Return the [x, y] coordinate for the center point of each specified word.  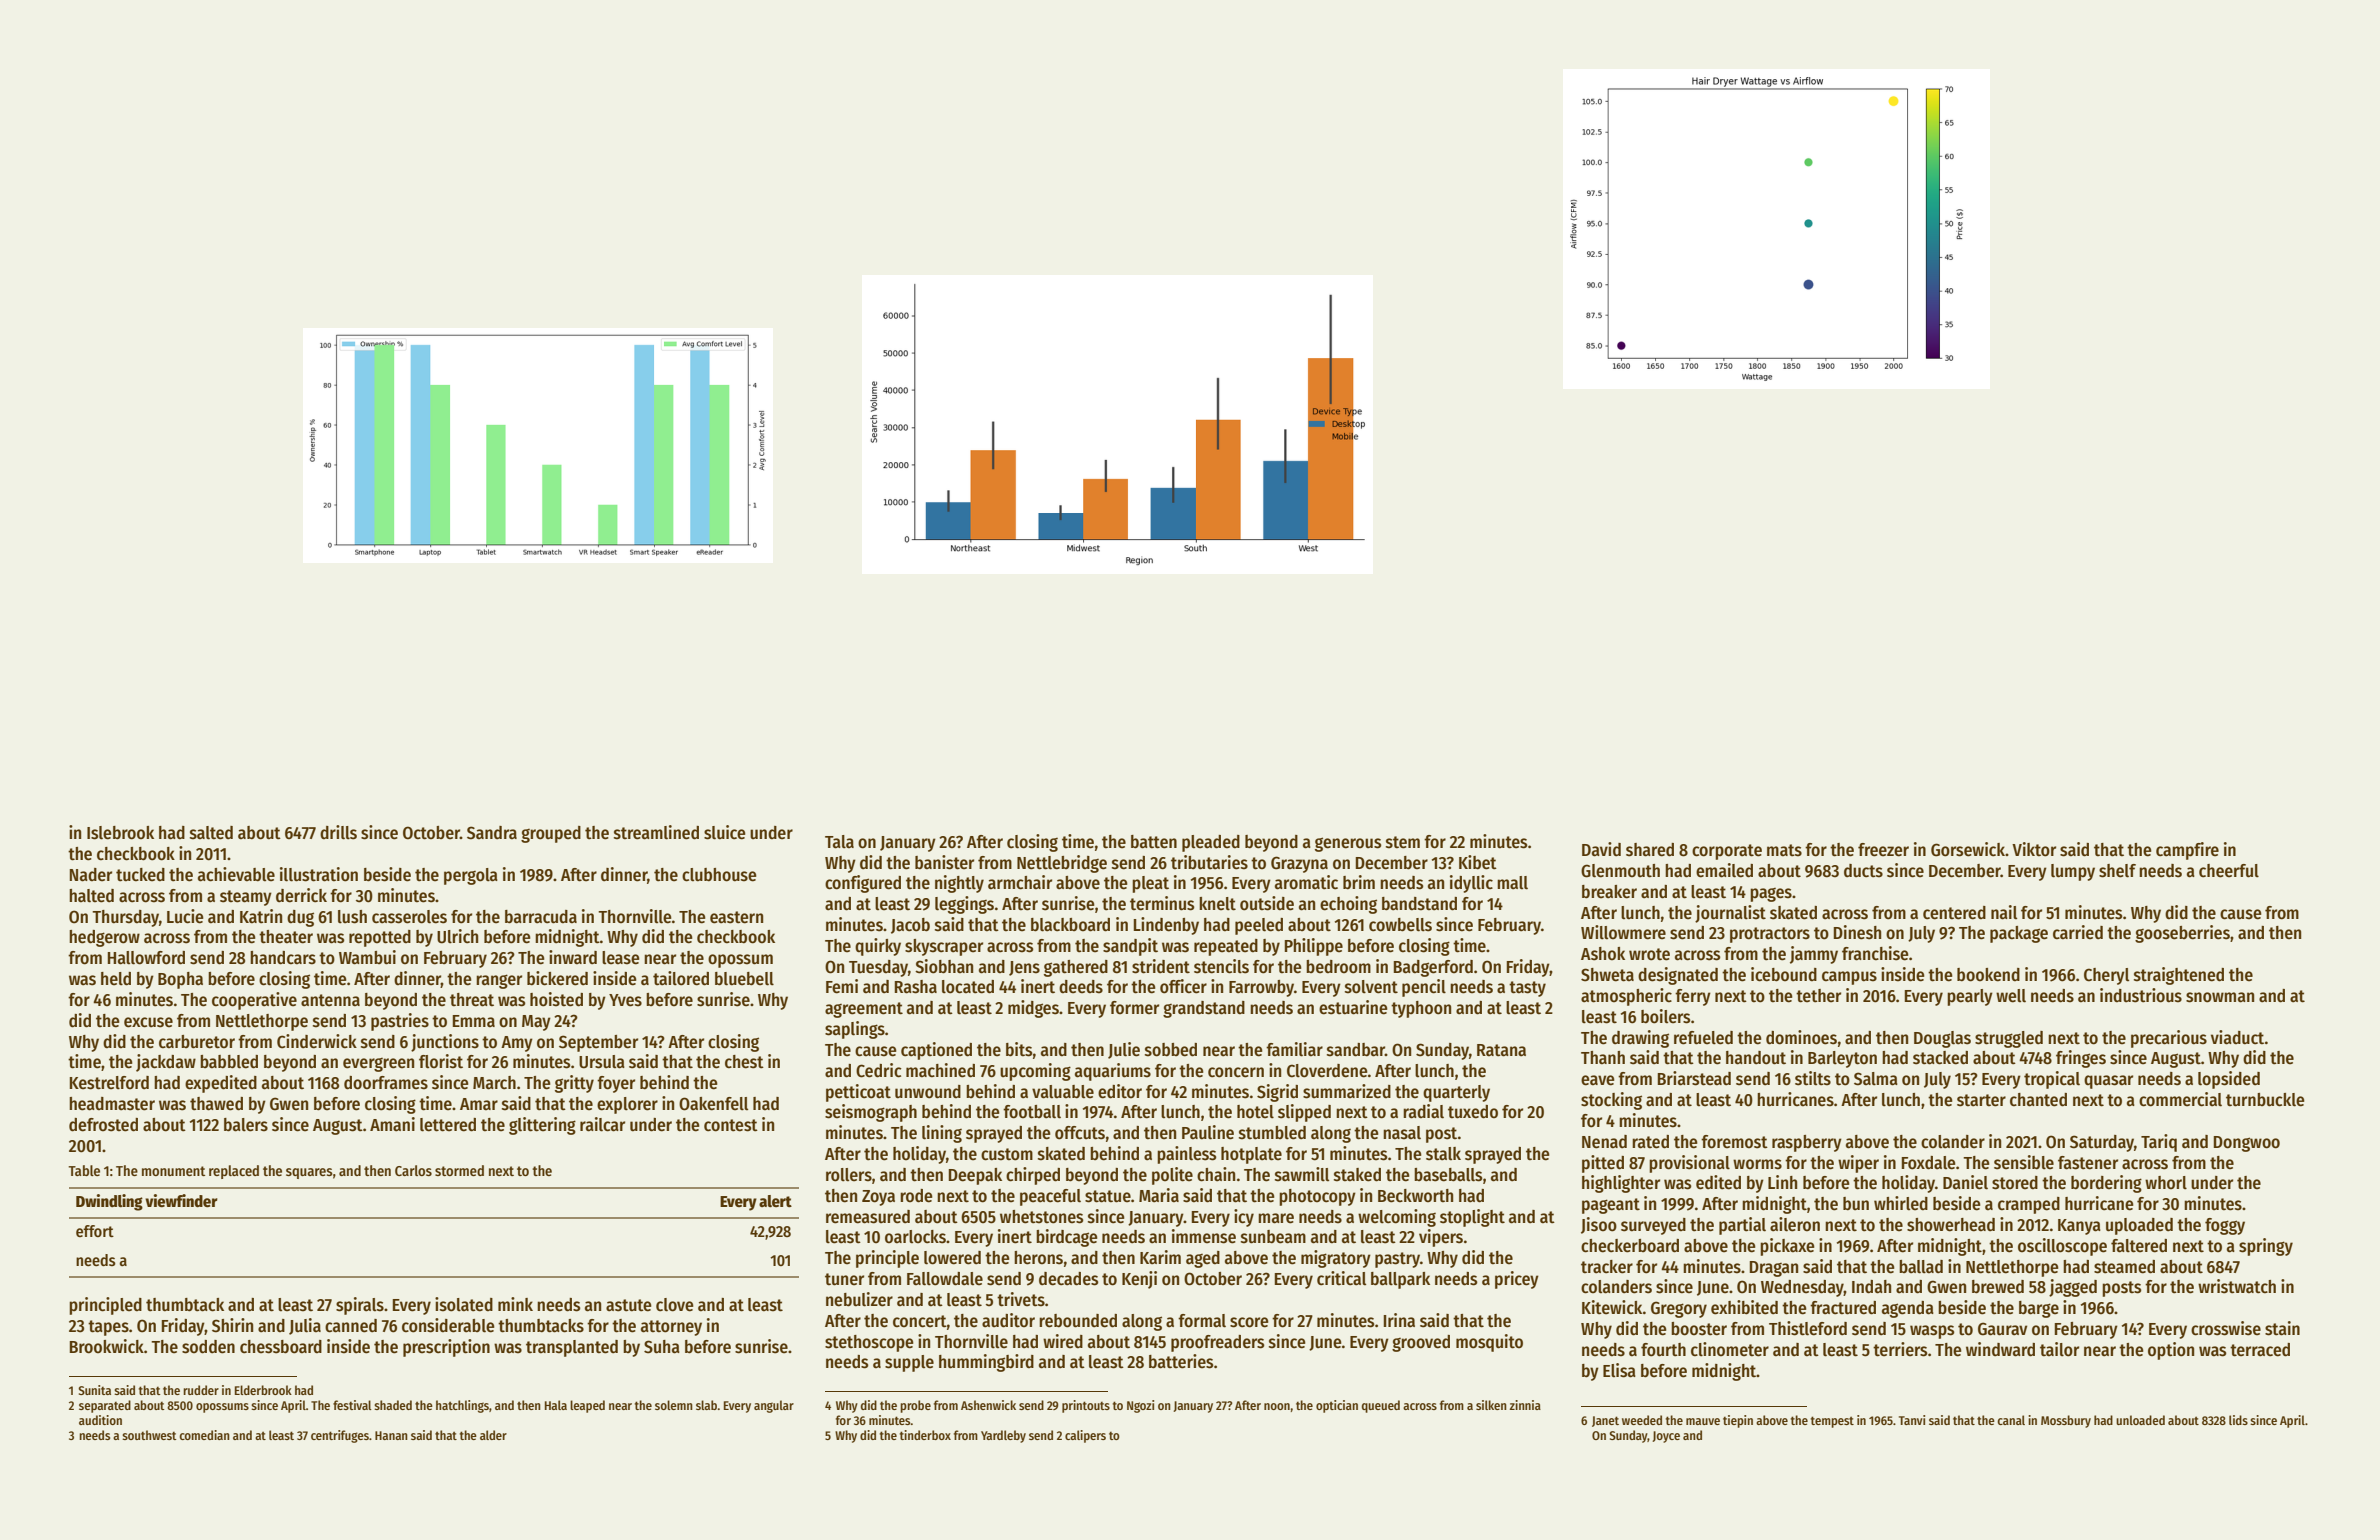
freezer [1883, 850]
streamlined [656, 832]
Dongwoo [2247, 1144]
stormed [459, 1170]
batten [1154, 842]
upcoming [1035, 1072]
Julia [305, 1326]
